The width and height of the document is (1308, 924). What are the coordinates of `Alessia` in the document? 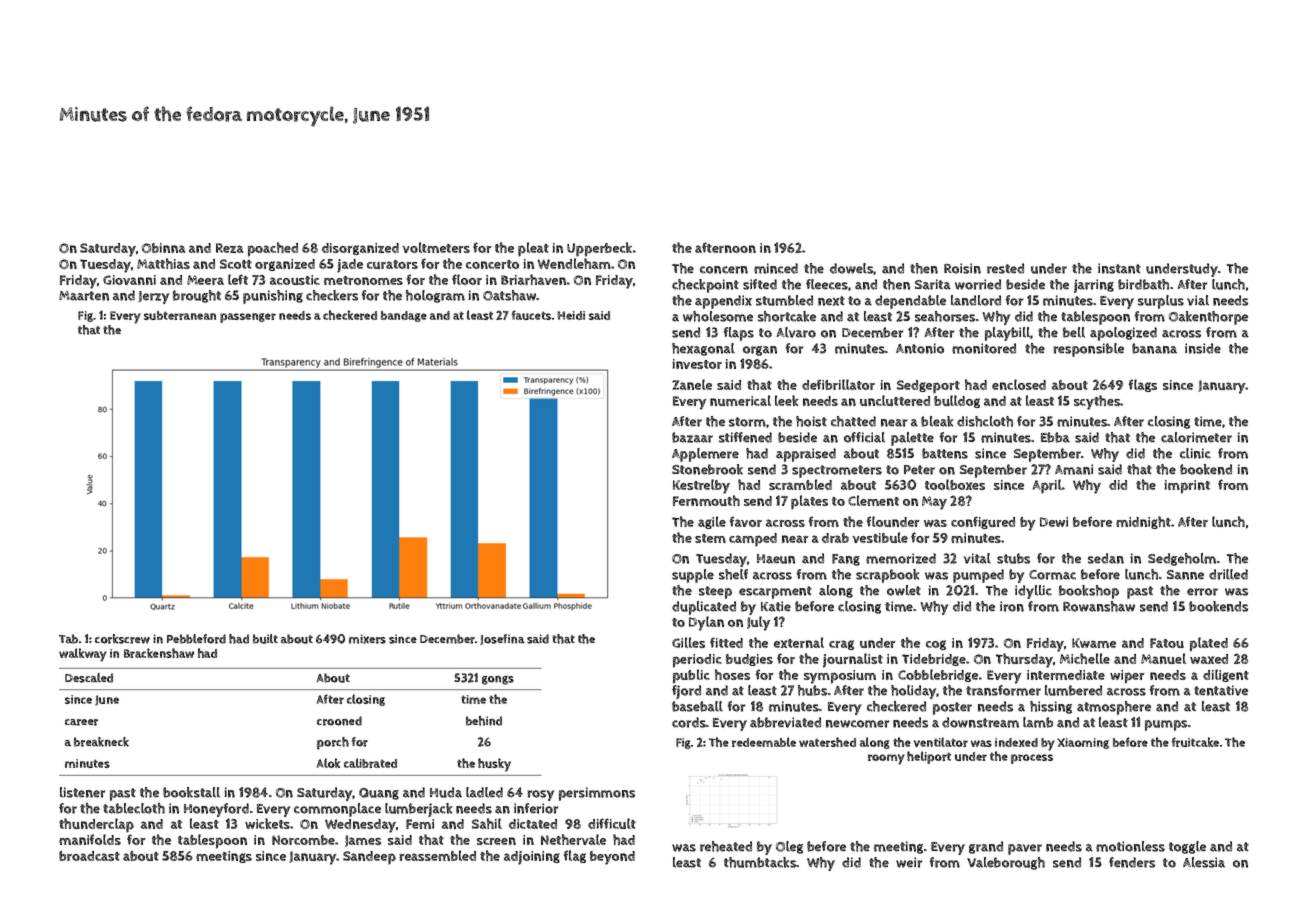 It's located at (1204, 862).
